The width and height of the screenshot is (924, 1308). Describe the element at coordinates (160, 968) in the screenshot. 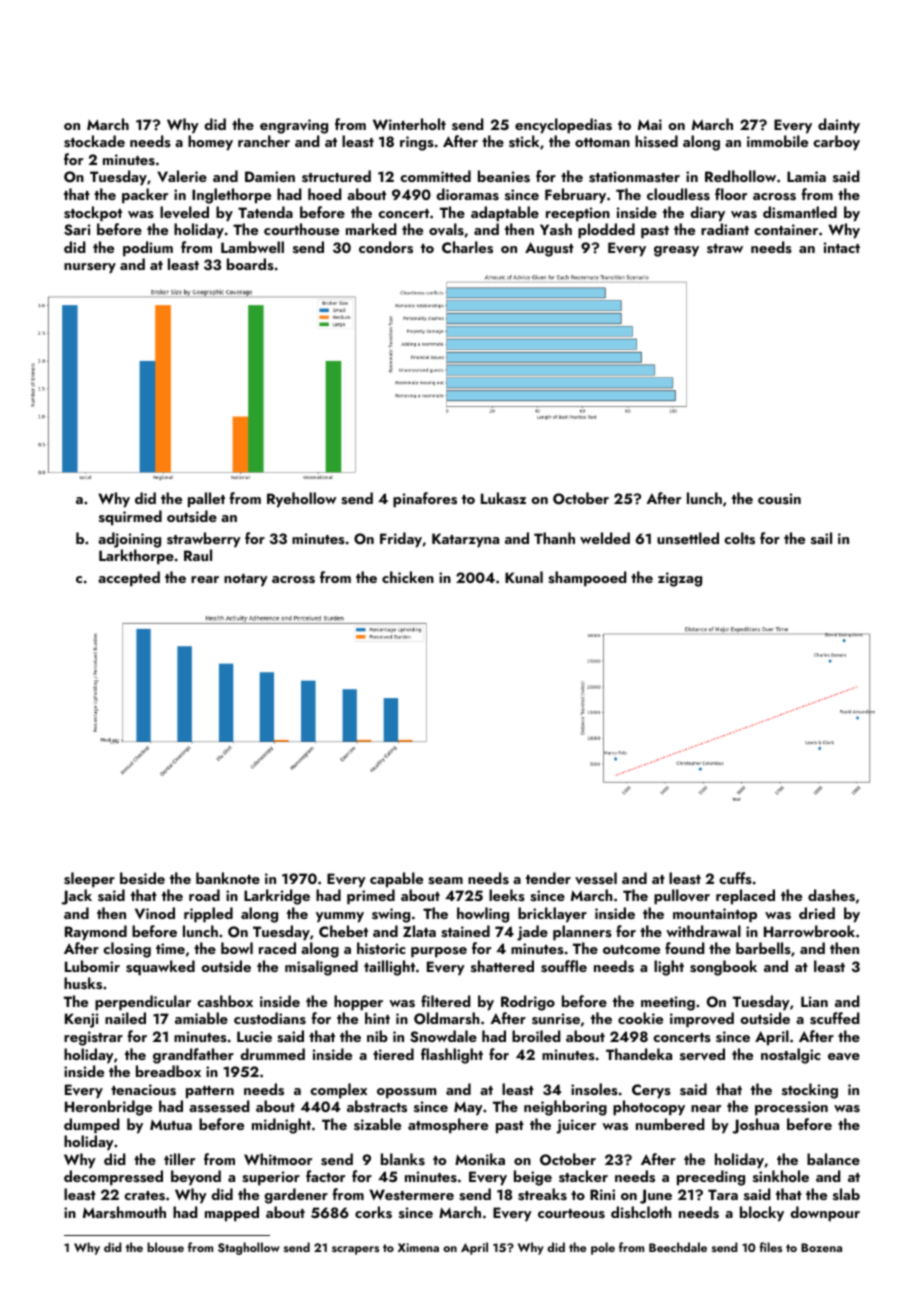

I see `squawked` at that location.
